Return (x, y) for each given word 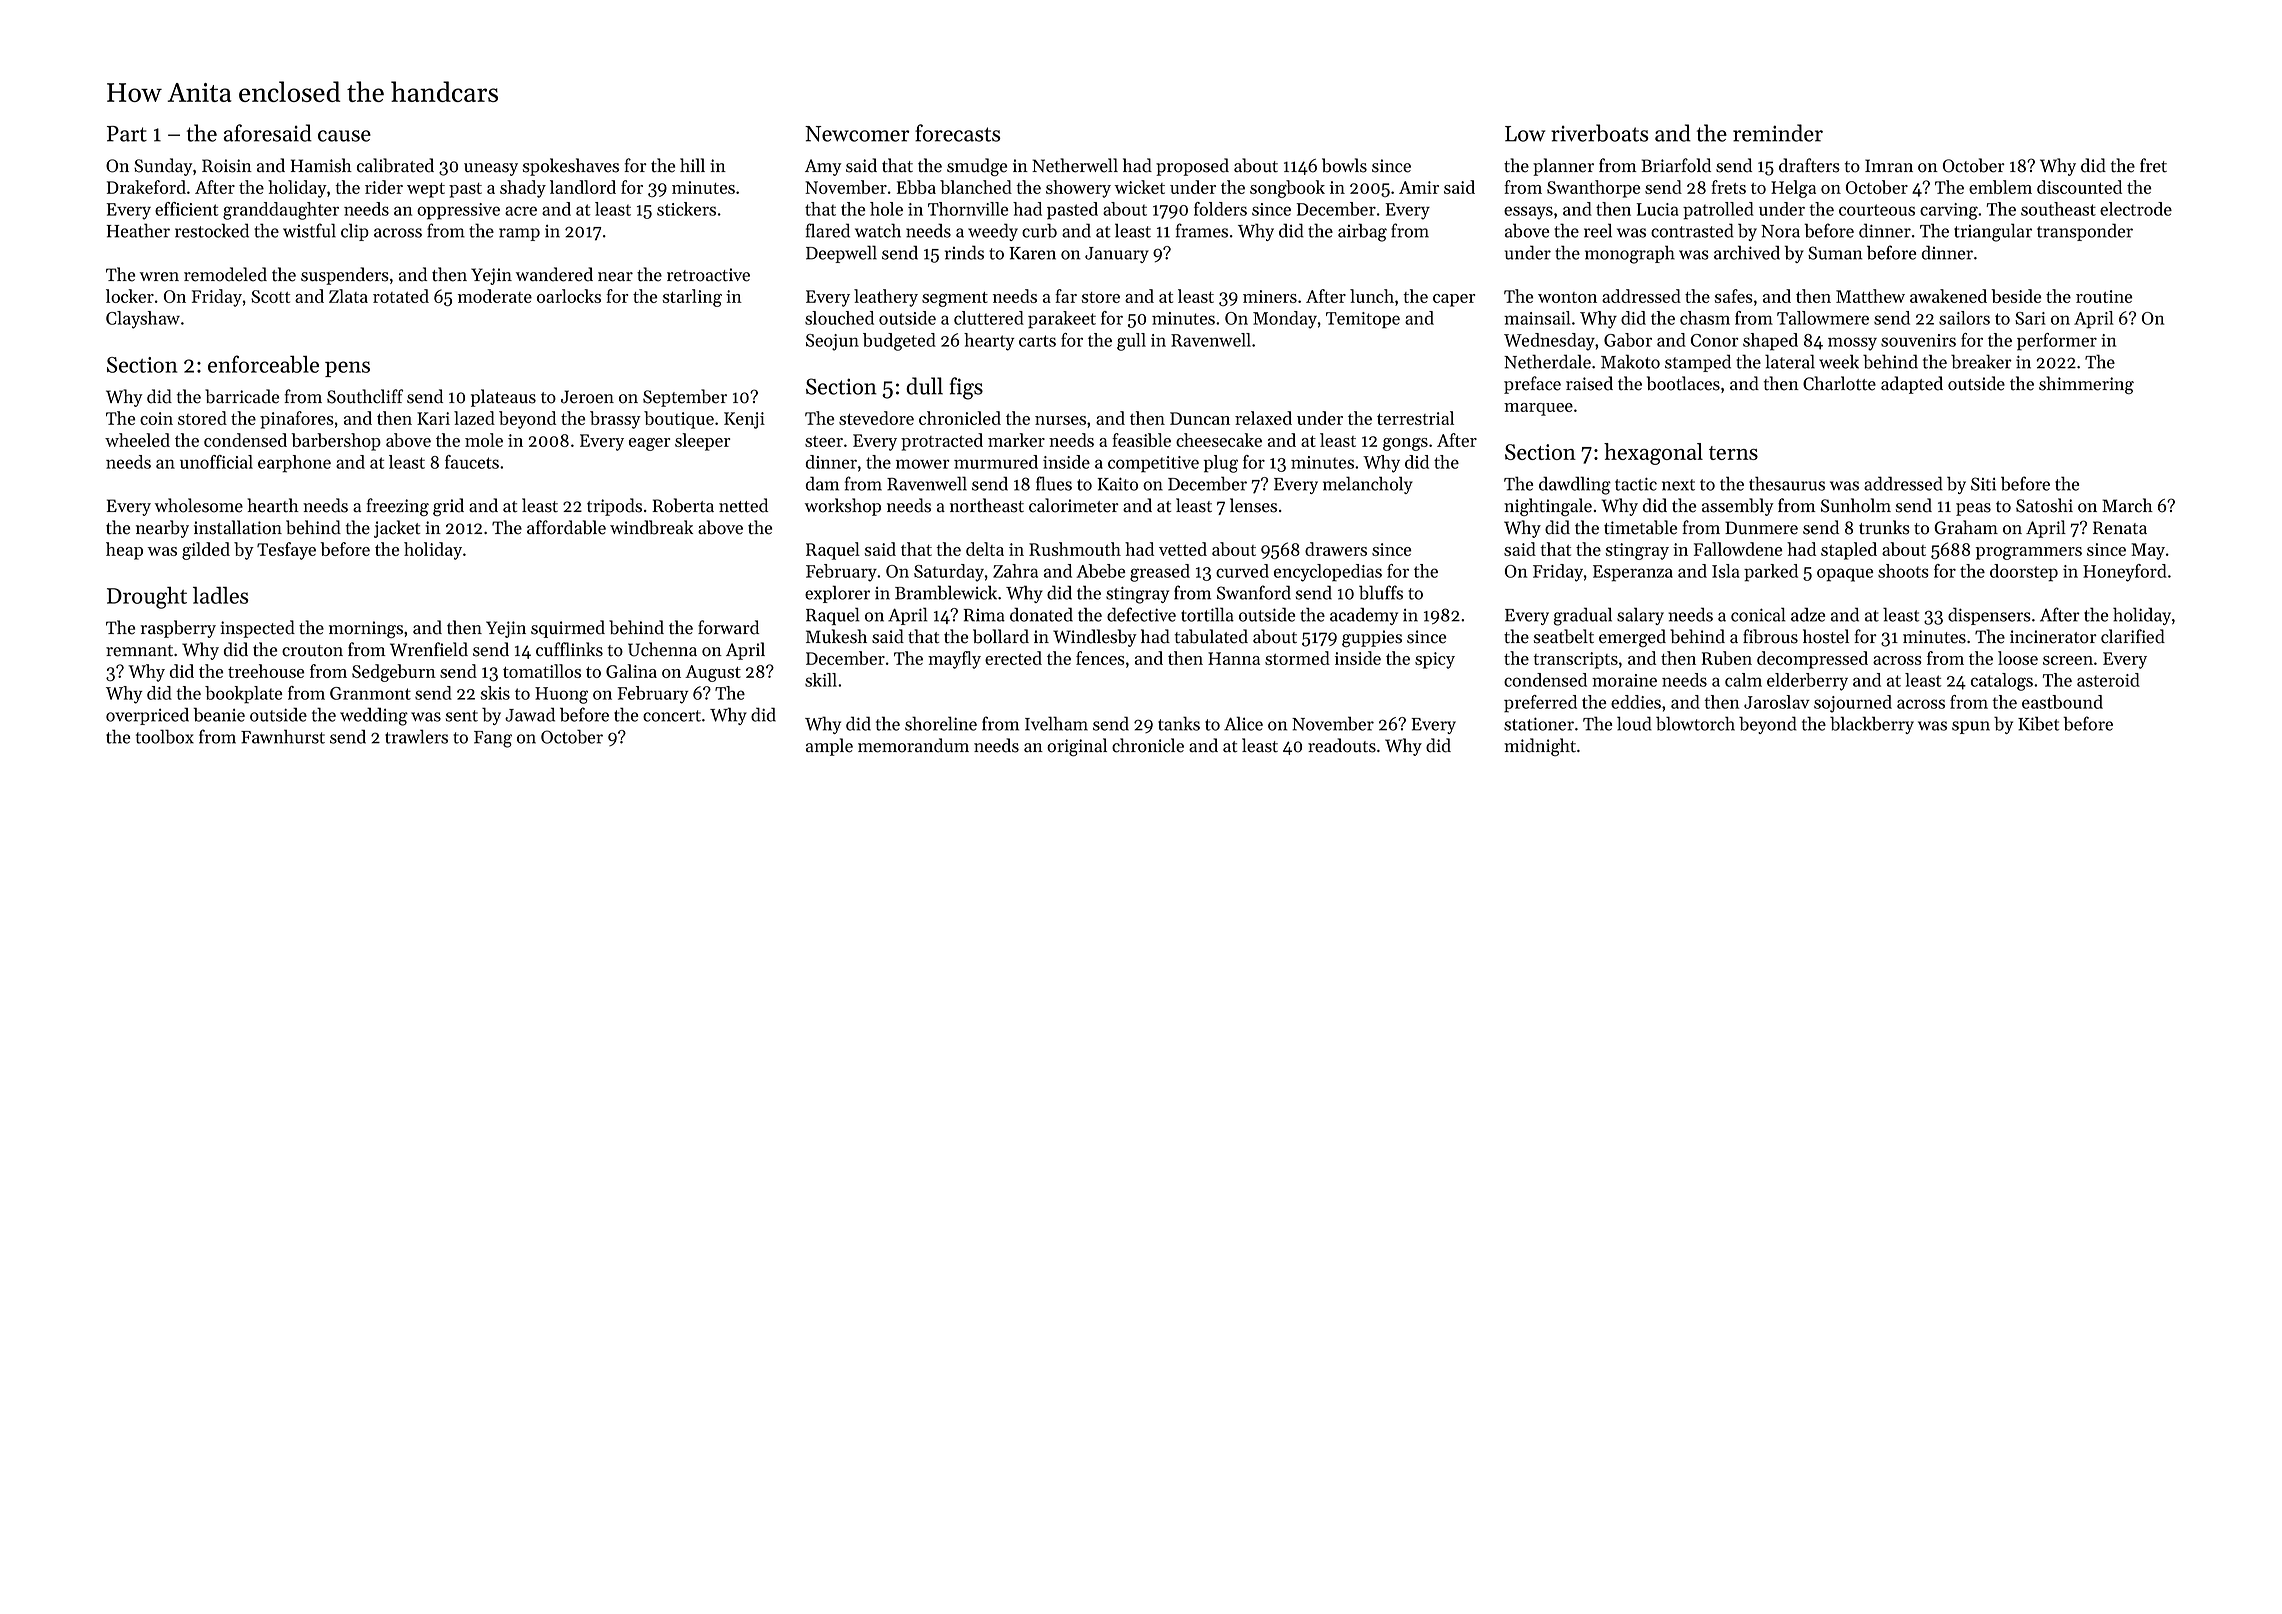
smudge (977, 167)
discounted (2079, 187)
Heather (138, 230)
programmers (2029, 553)
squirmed (568, 629)
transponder (2085, 232)
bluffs (1381, 592)
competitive (1153, 464)
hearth (273, 505)
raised (1589, 383)
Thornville (968, 209)
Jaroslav (1777, 702)
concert (672, 716)
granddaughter (281, 211)
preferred (1540, 704)
